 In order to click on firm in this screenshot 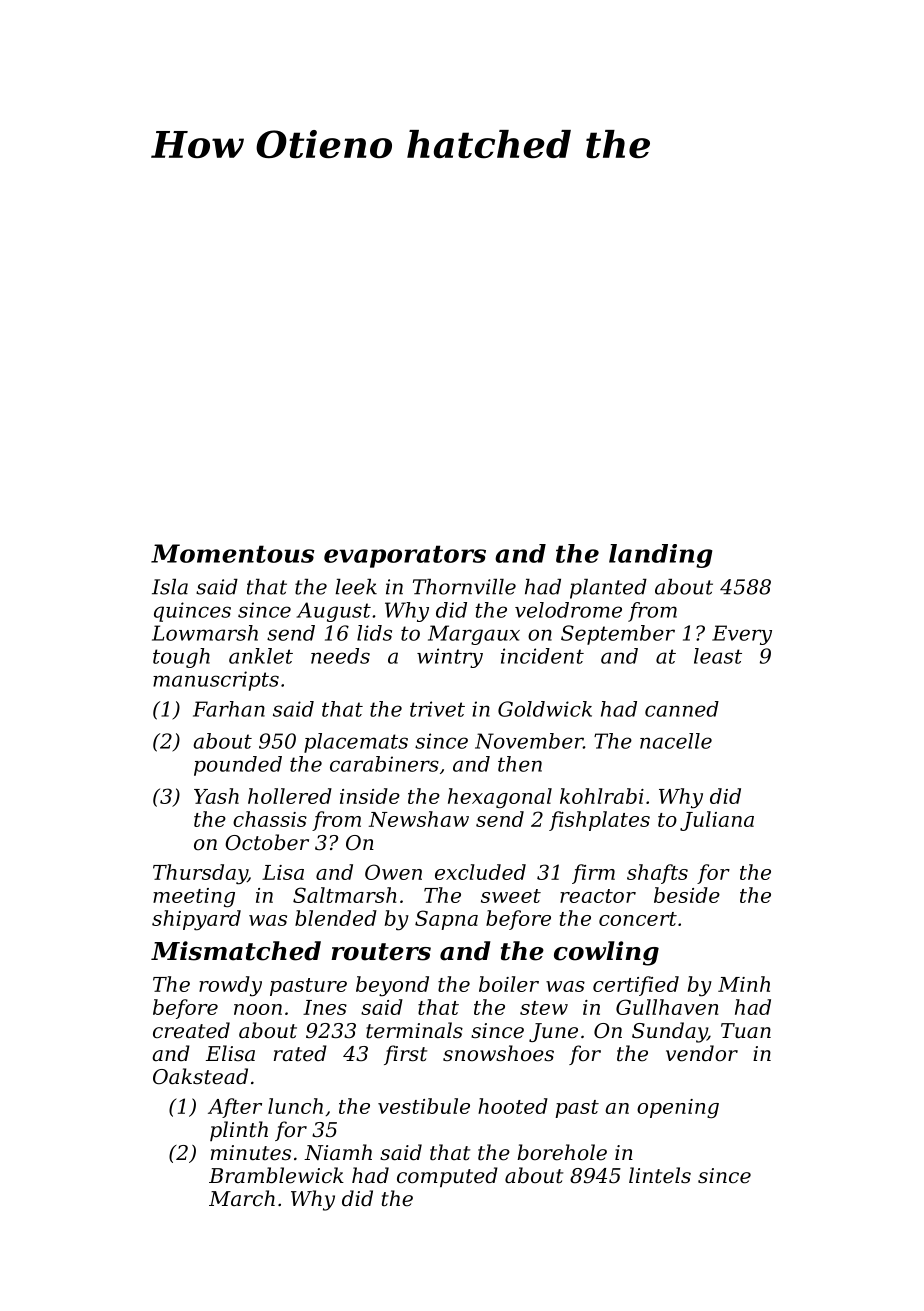, I will do `click(593, 874)`.
